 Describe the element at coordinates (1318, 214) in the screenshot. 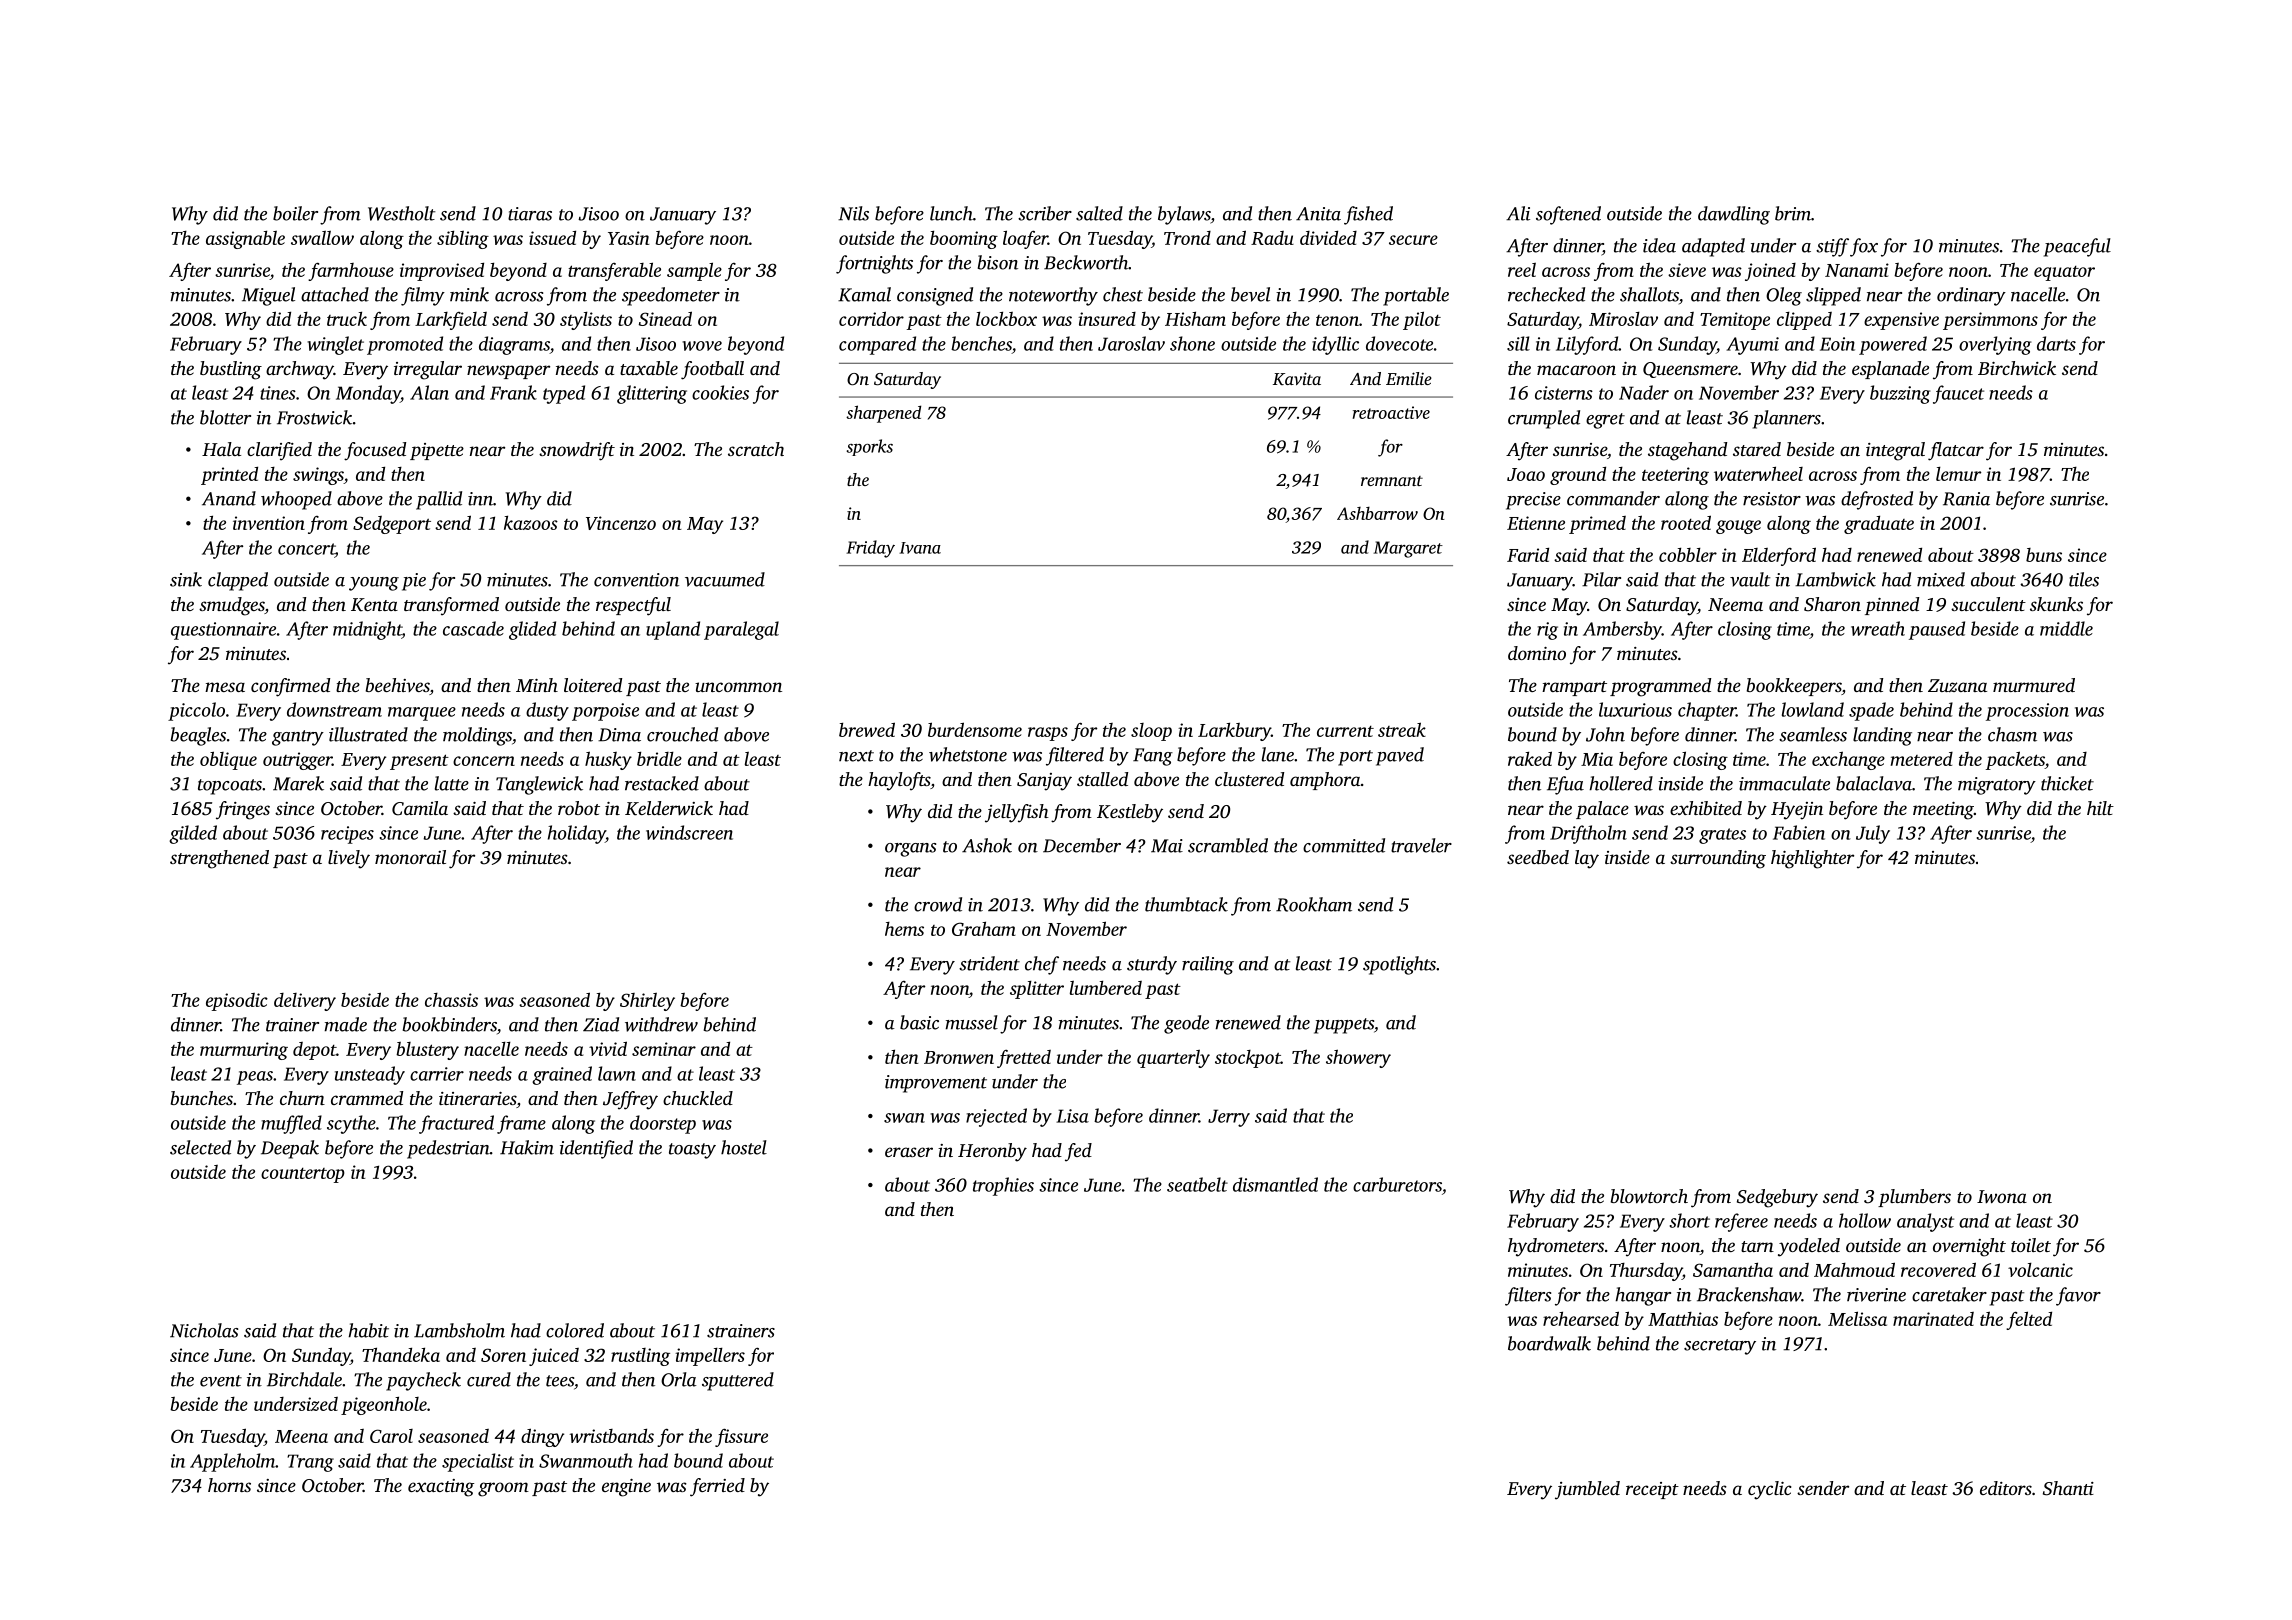

I see `Anita` at that location.
